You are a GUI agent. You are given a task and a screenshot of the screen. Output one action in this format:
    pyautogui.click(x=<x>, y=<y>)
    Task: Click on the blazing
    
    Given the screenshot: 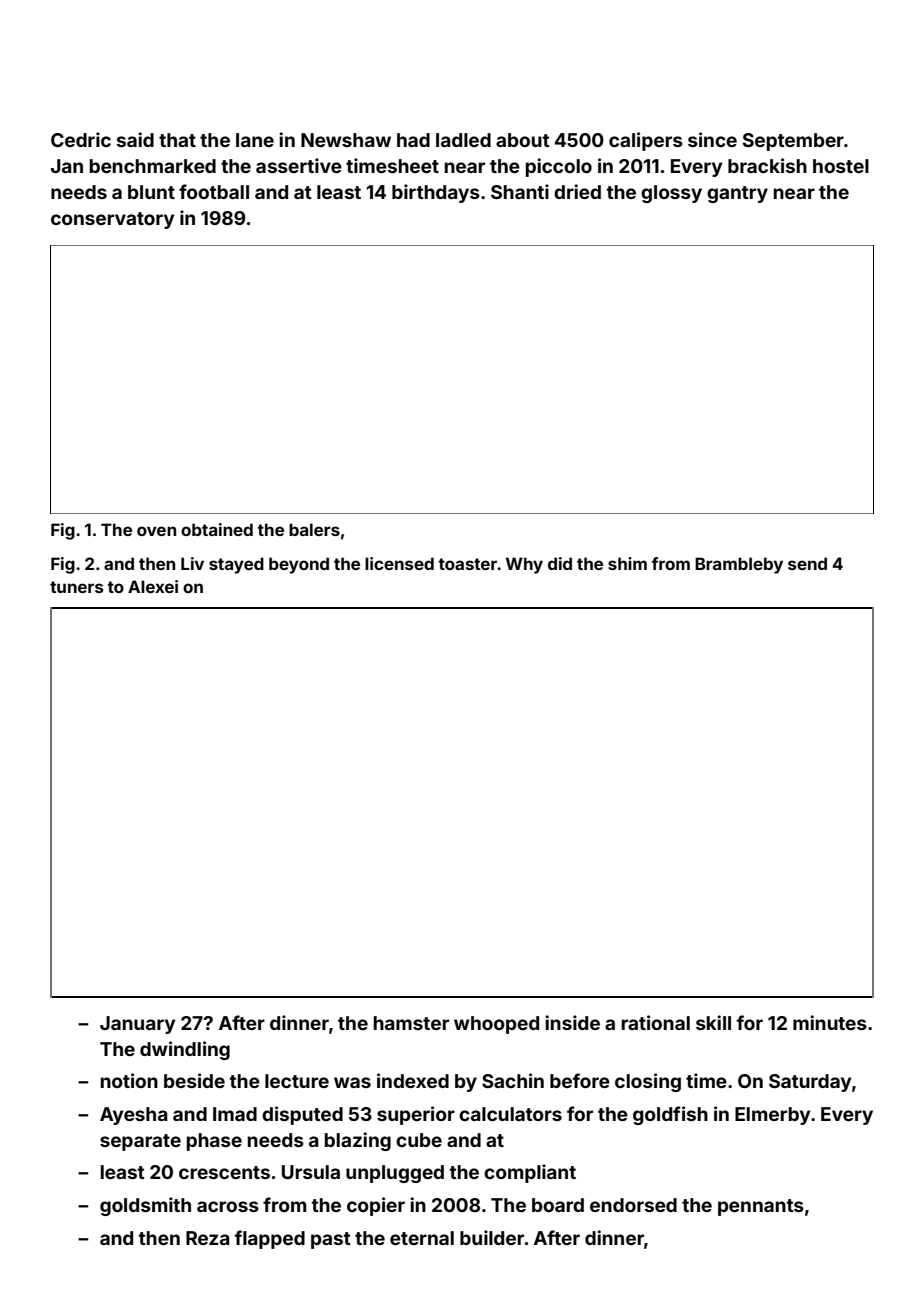 What is the action you would take?
    pyautogui.click(x=358, y=1141)
